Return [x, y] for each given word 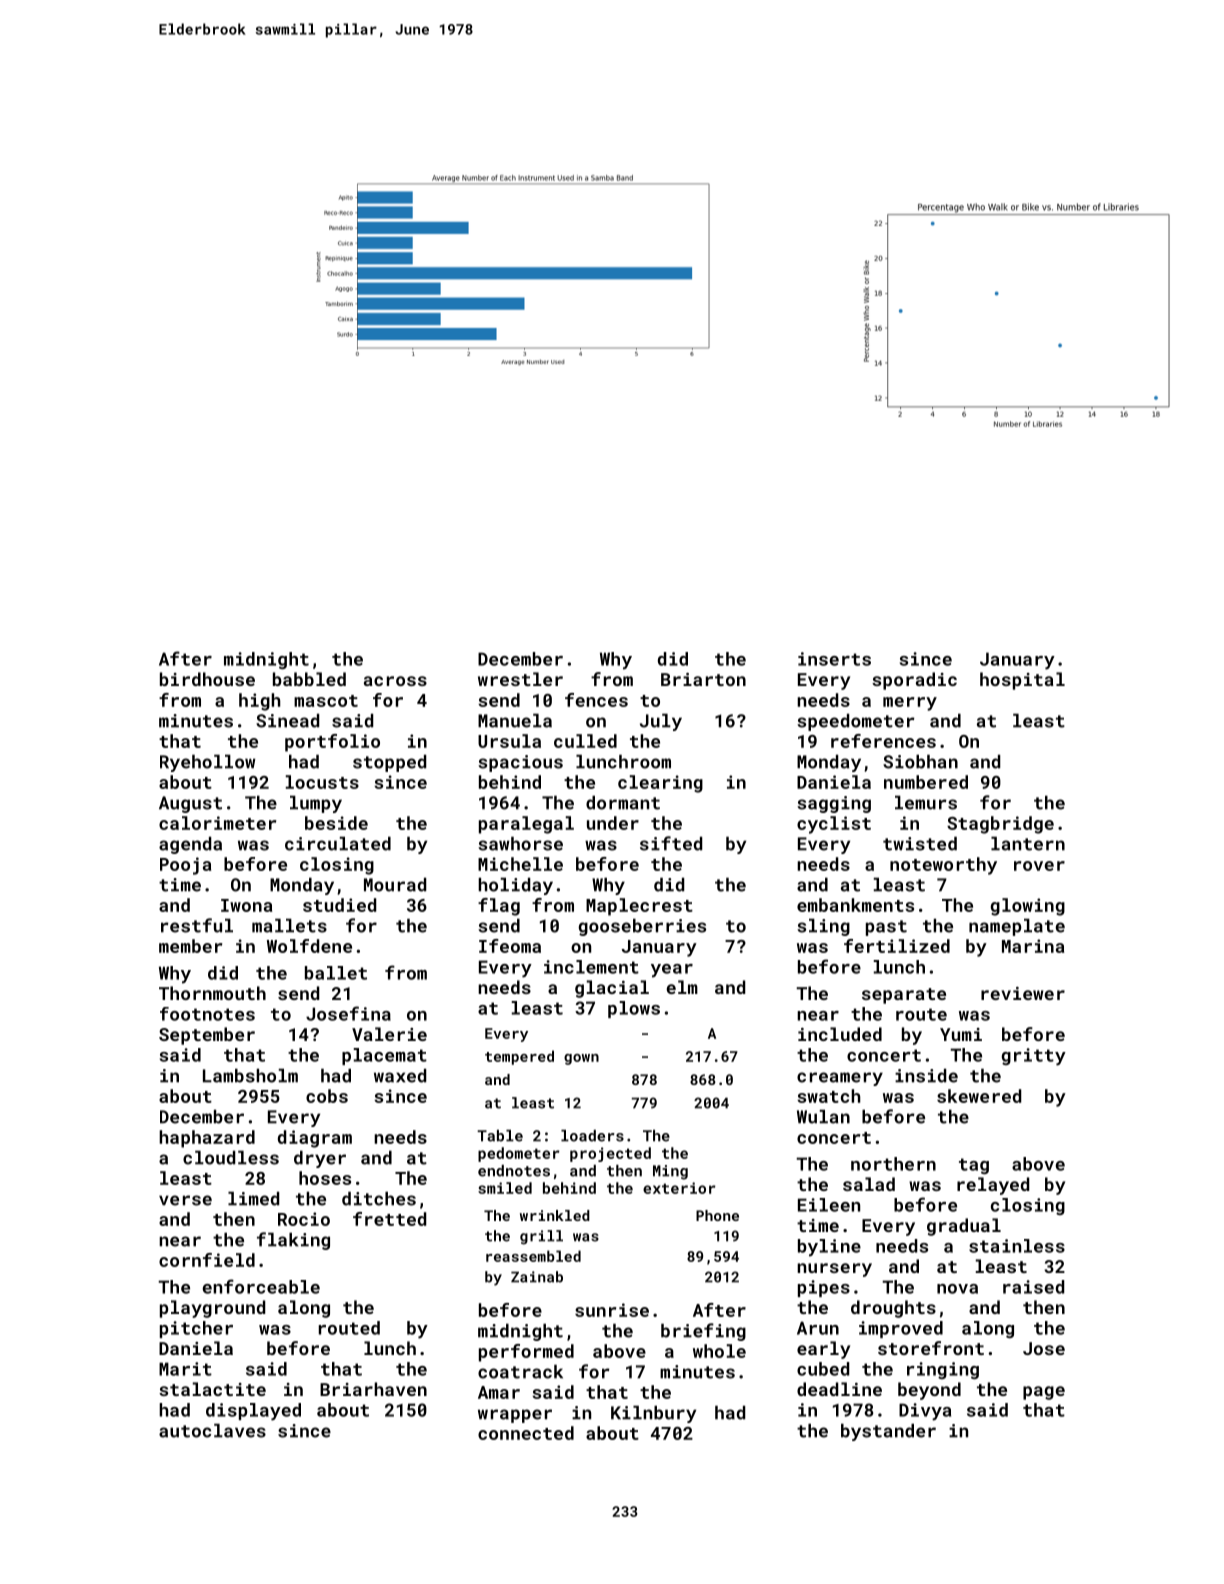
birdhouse [207, 679]
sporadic [914, 681]
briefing [703, 1332]
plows [634, 1009]
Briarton [703, 679]
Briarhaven [373, 1389]
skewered [979, 1096]
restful [197, 925]
